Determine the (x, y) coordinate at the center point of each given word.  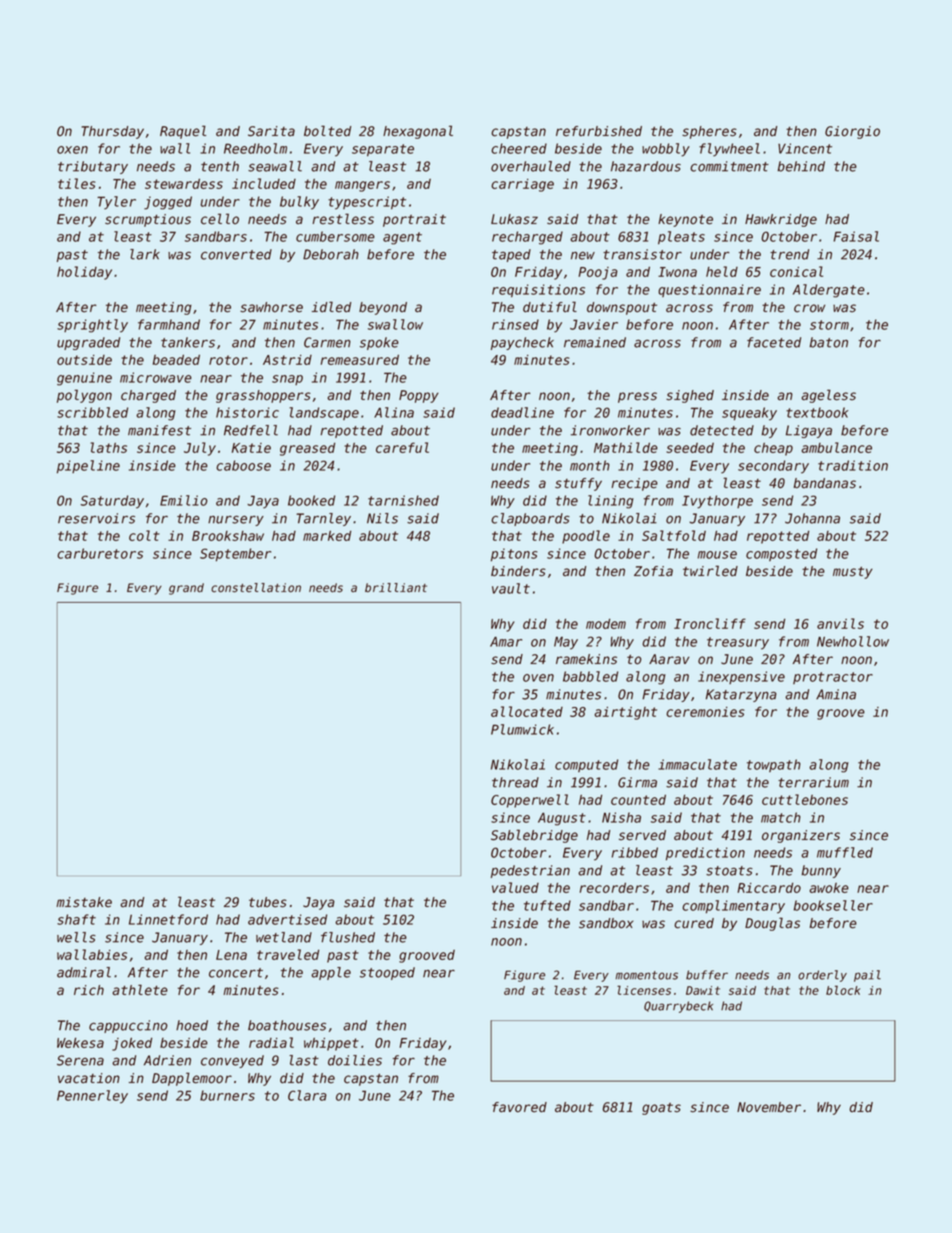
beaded (176, 359)
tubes (268, 902)
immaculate (697, 764)
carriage (522, 185)
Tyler (116, 203)
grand (186, 589)
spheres (709, 132)
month (590, 465)
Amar (506, 641)
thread (515, 782)
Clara (307, 1095)
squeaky (749, 414)
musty (853, 572)
